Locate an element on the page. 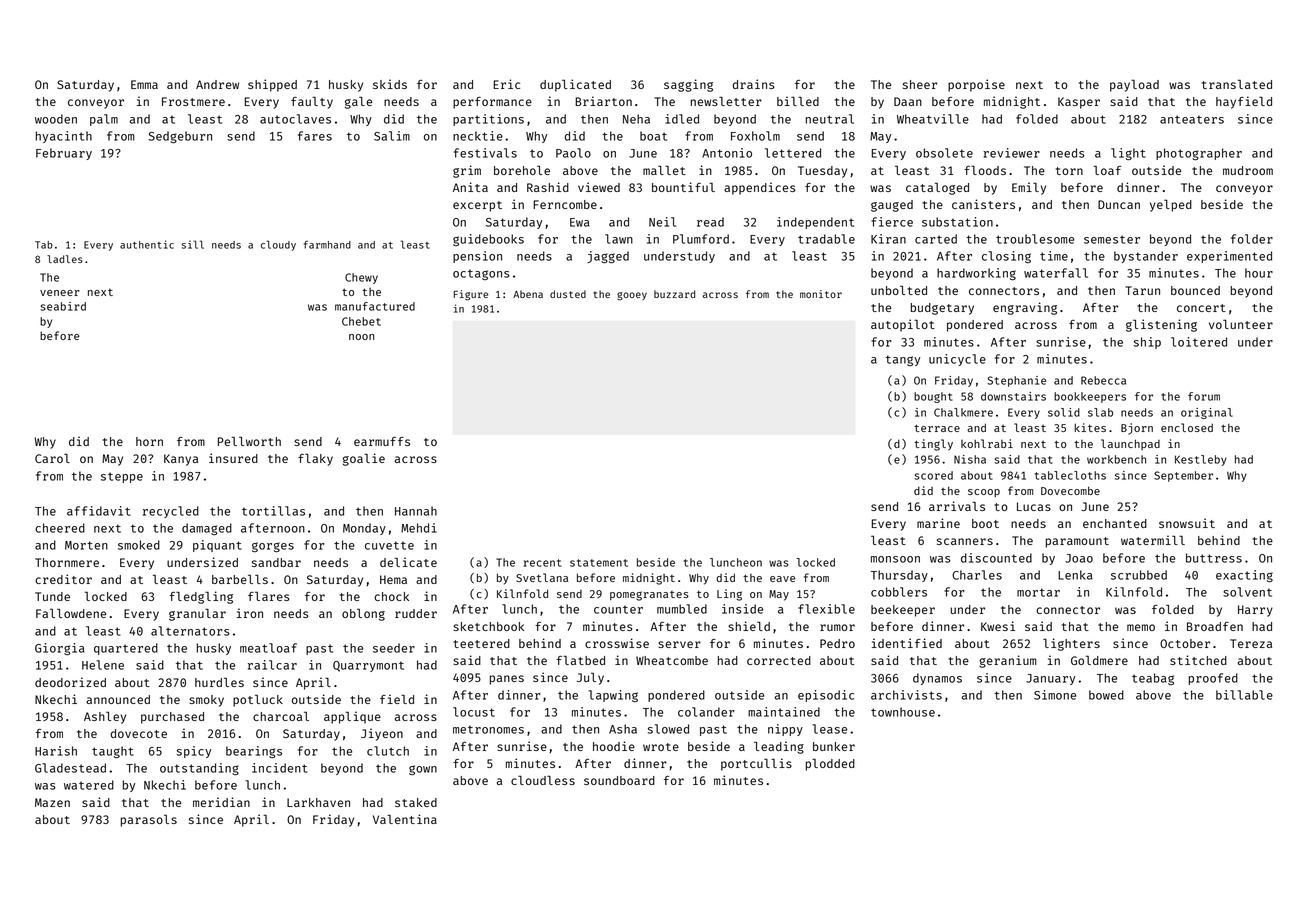 The height and width of the image is (924, 1308). kites is located at coordinates (1090, 427).
